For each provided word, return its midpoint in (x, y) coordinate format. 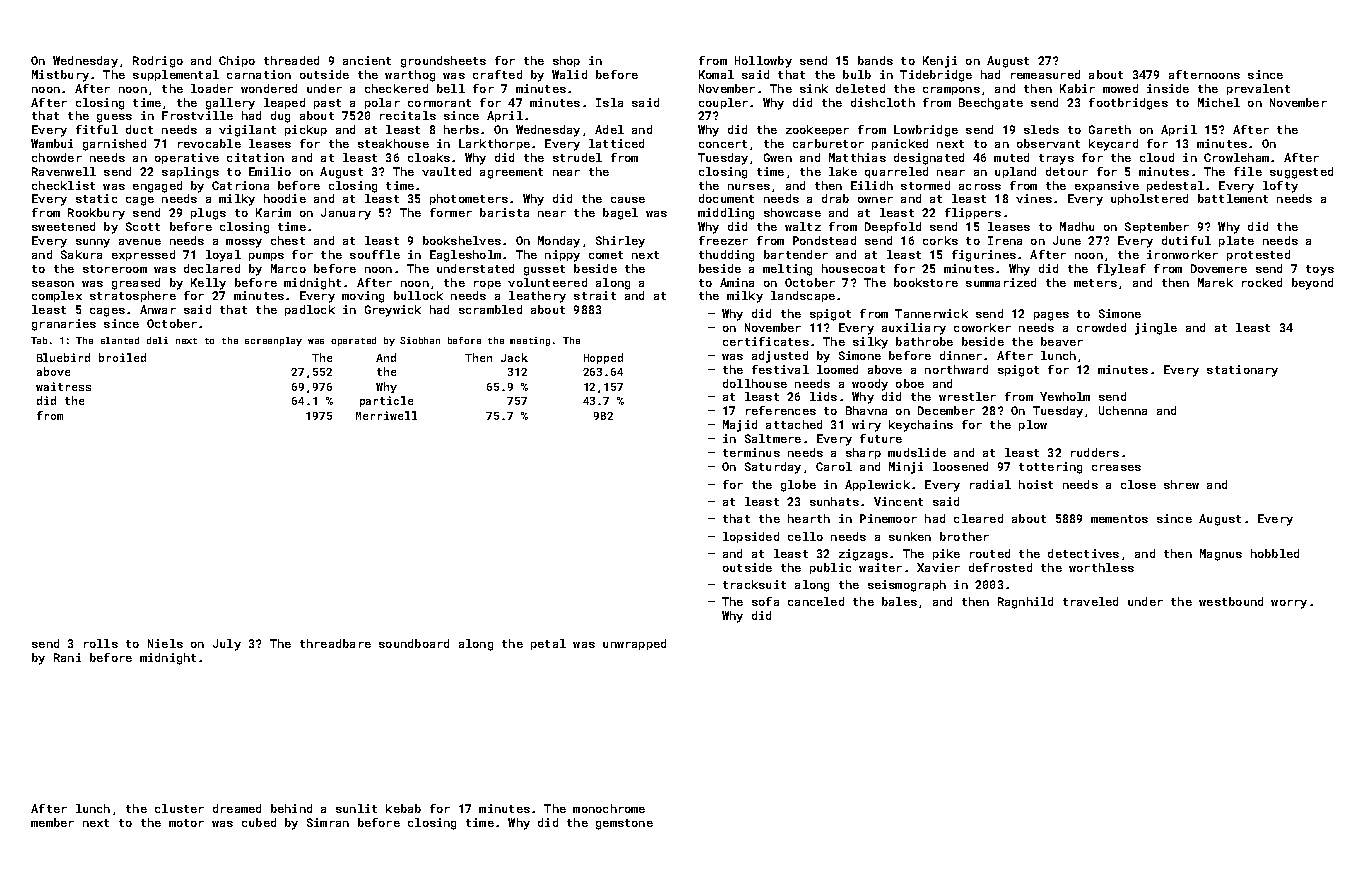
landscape (803, 296)
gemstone (624, 824)
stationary (1242, 371)
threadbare (335, 643)
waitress (63, 386)
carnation (259, 74)
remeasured (1045, 74)
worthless (1101, 567)
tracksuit (754, 584)
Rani (67, 657)
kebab (403, 808)
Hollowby (763, 62)
